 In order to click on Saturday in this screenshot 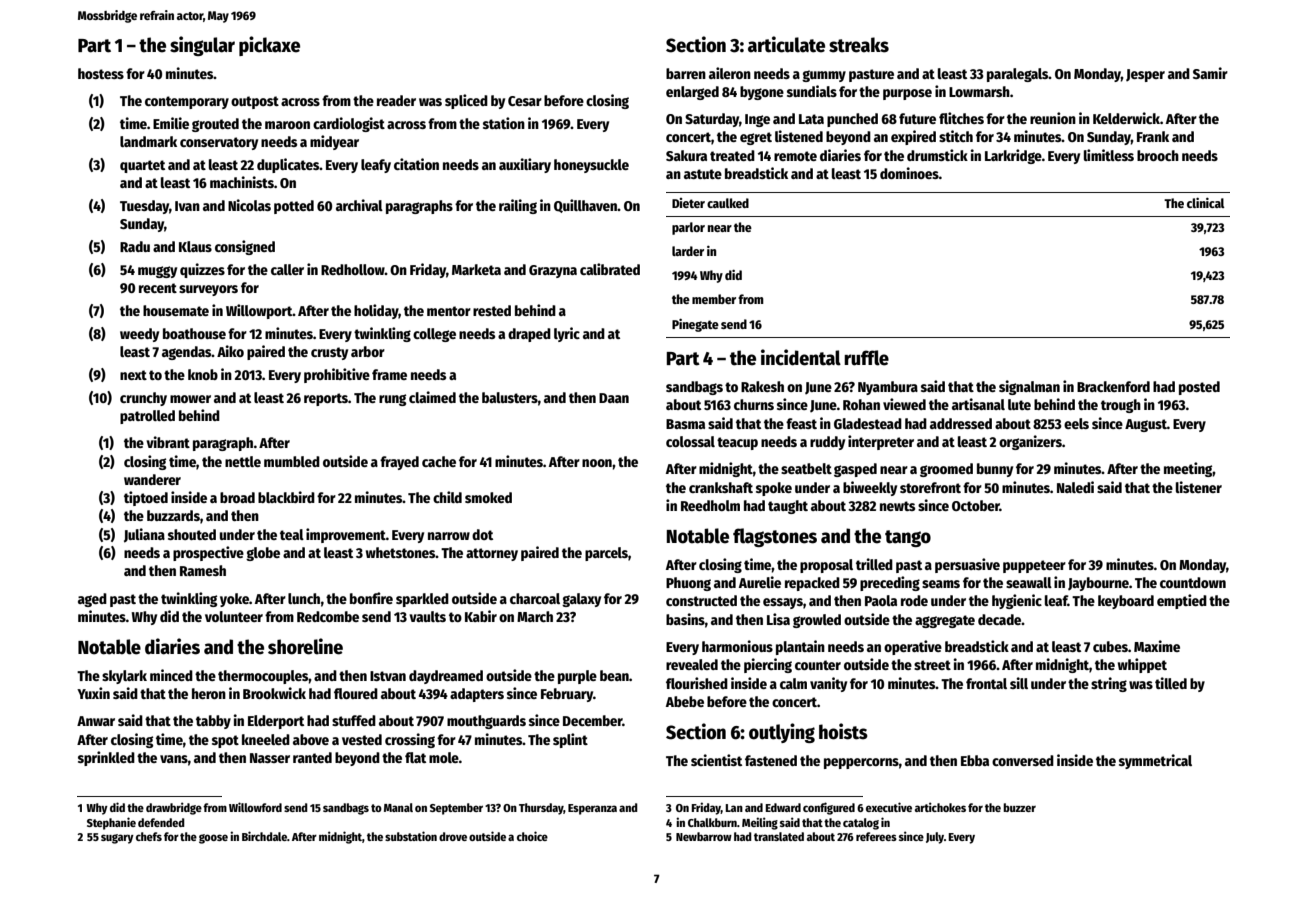, I will do `click(712, 120)`.
